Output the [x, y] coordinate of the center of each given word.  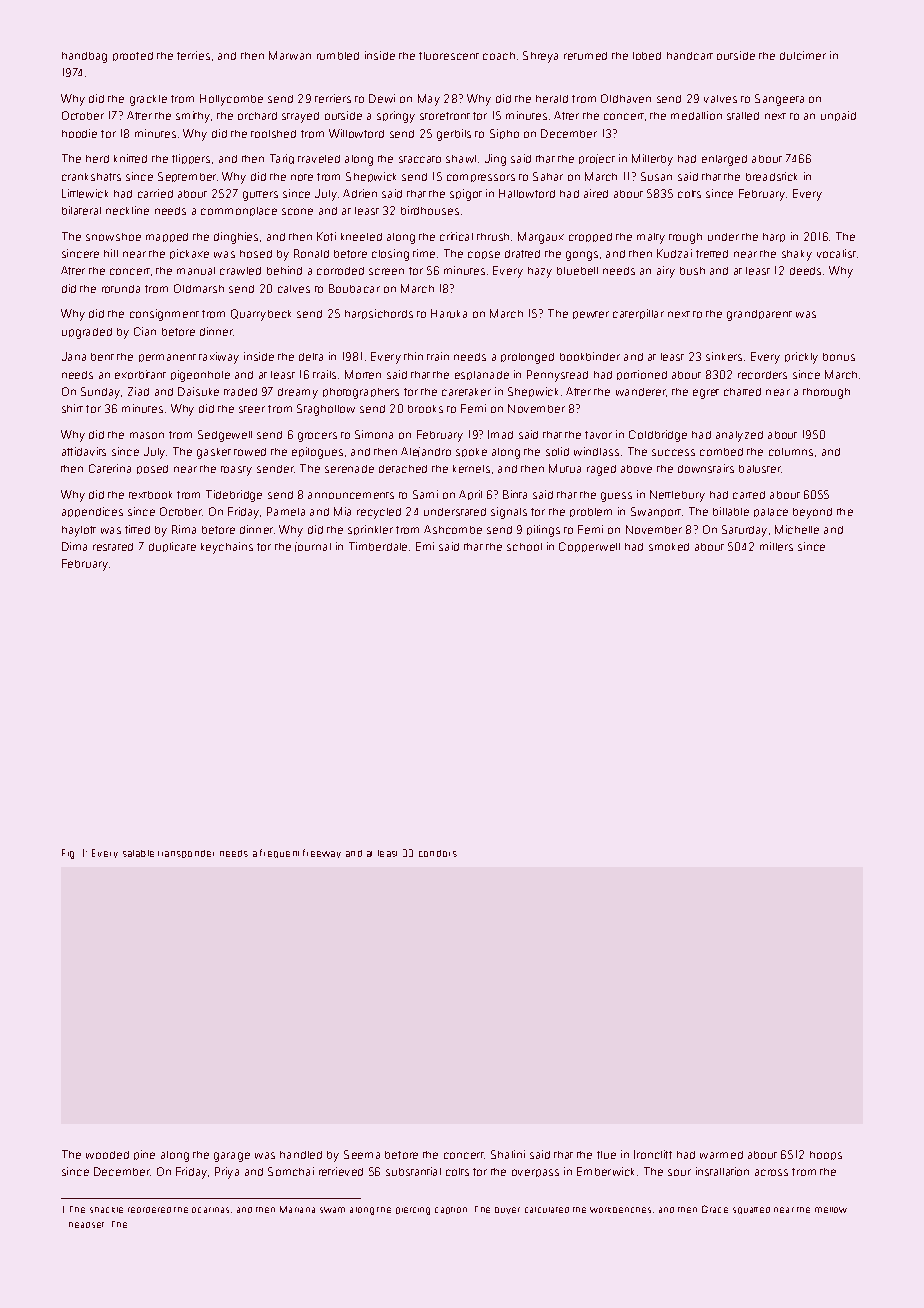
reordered [149, 1210]
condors [438, 853]
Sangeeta [779, 100]
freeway [322, 853]
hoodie [79, 133]
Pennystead [557, 376]
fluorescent [449, 56]
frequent [279, 853]
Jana [74, 356]
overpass [535, 1173]
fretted [712, 254]
